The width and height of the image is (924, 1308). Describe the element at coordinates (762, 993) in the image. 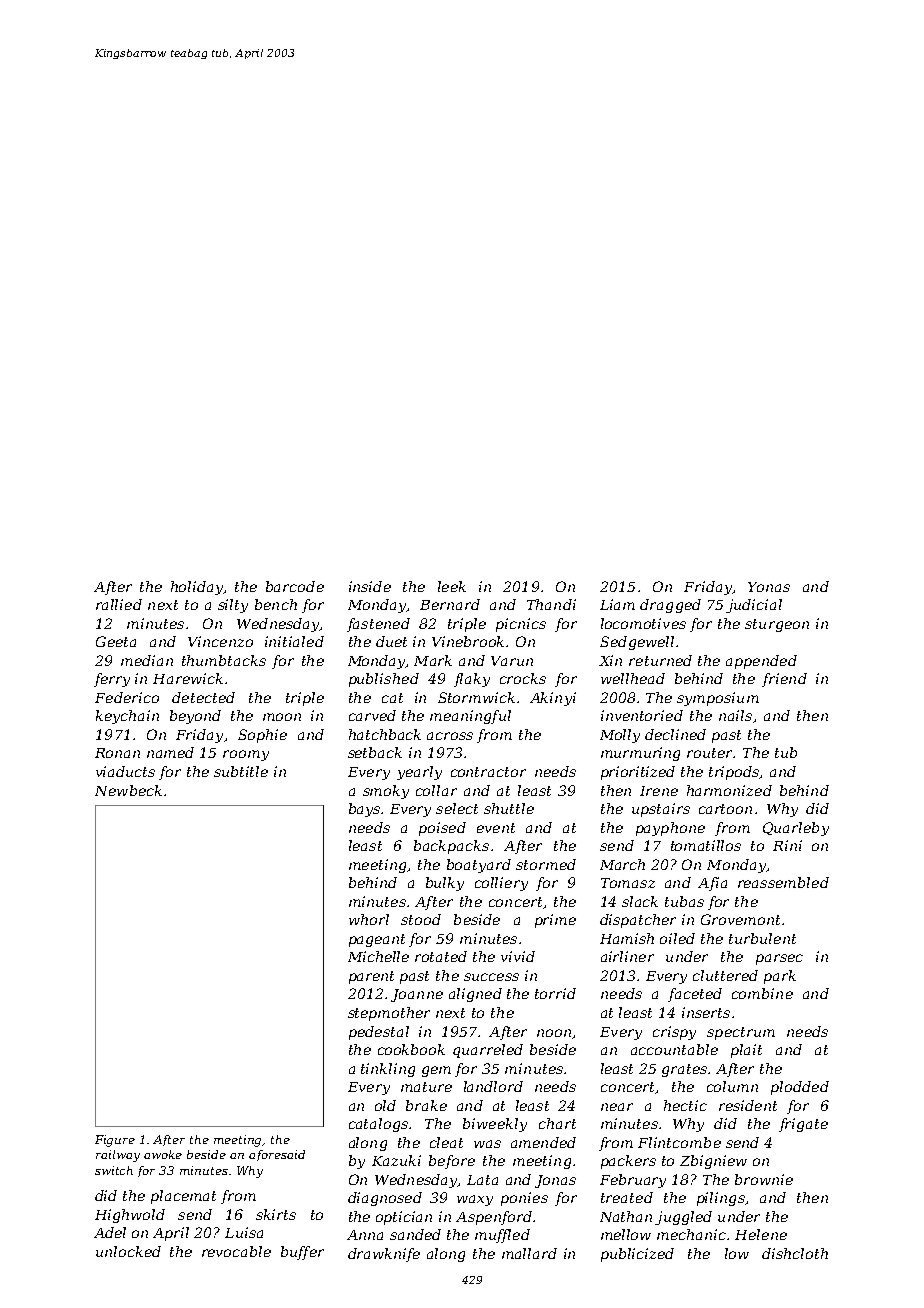

I see `combine` at that location.
